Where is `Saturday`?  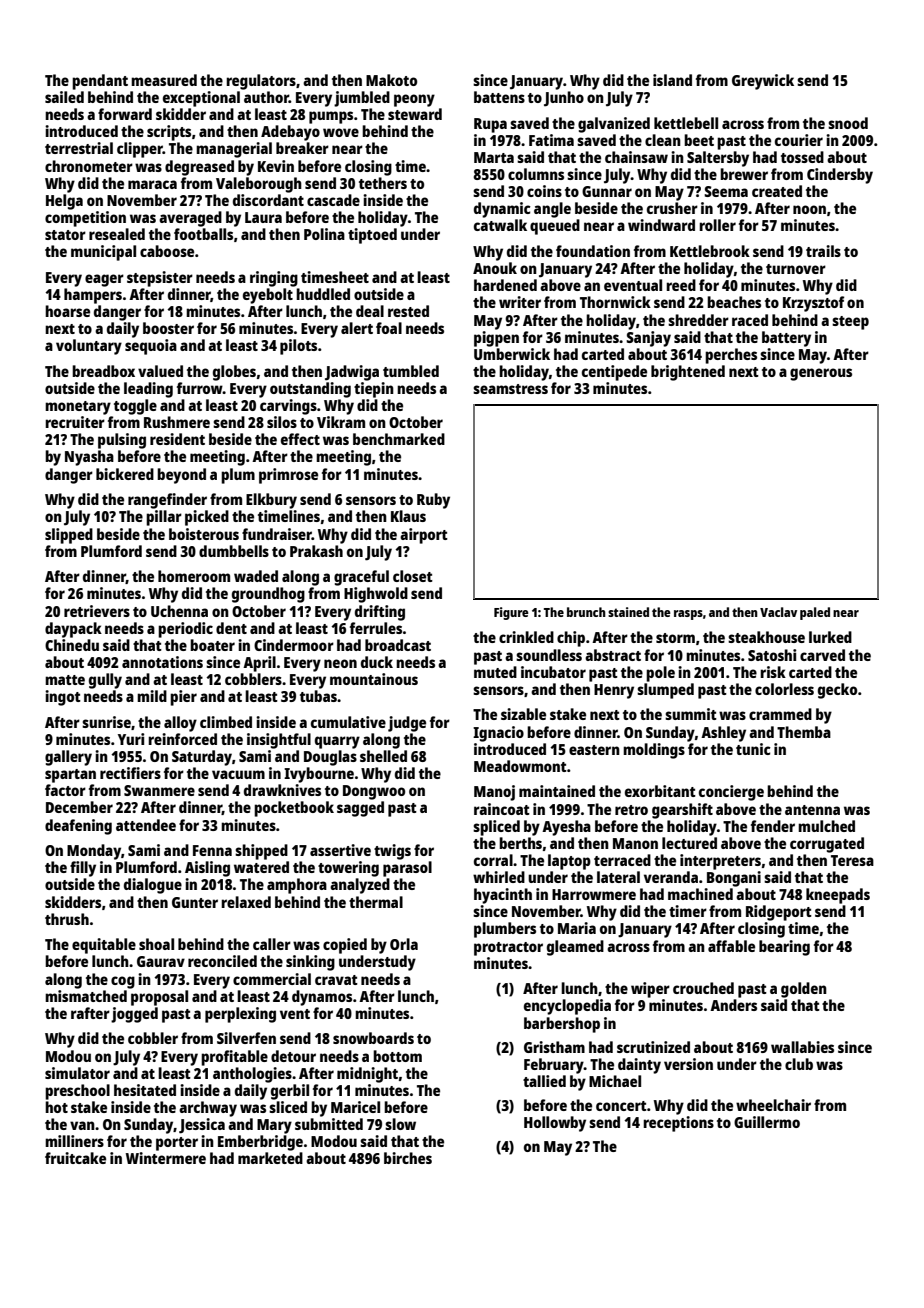
Saturday is located at coordinates (202, 758).
